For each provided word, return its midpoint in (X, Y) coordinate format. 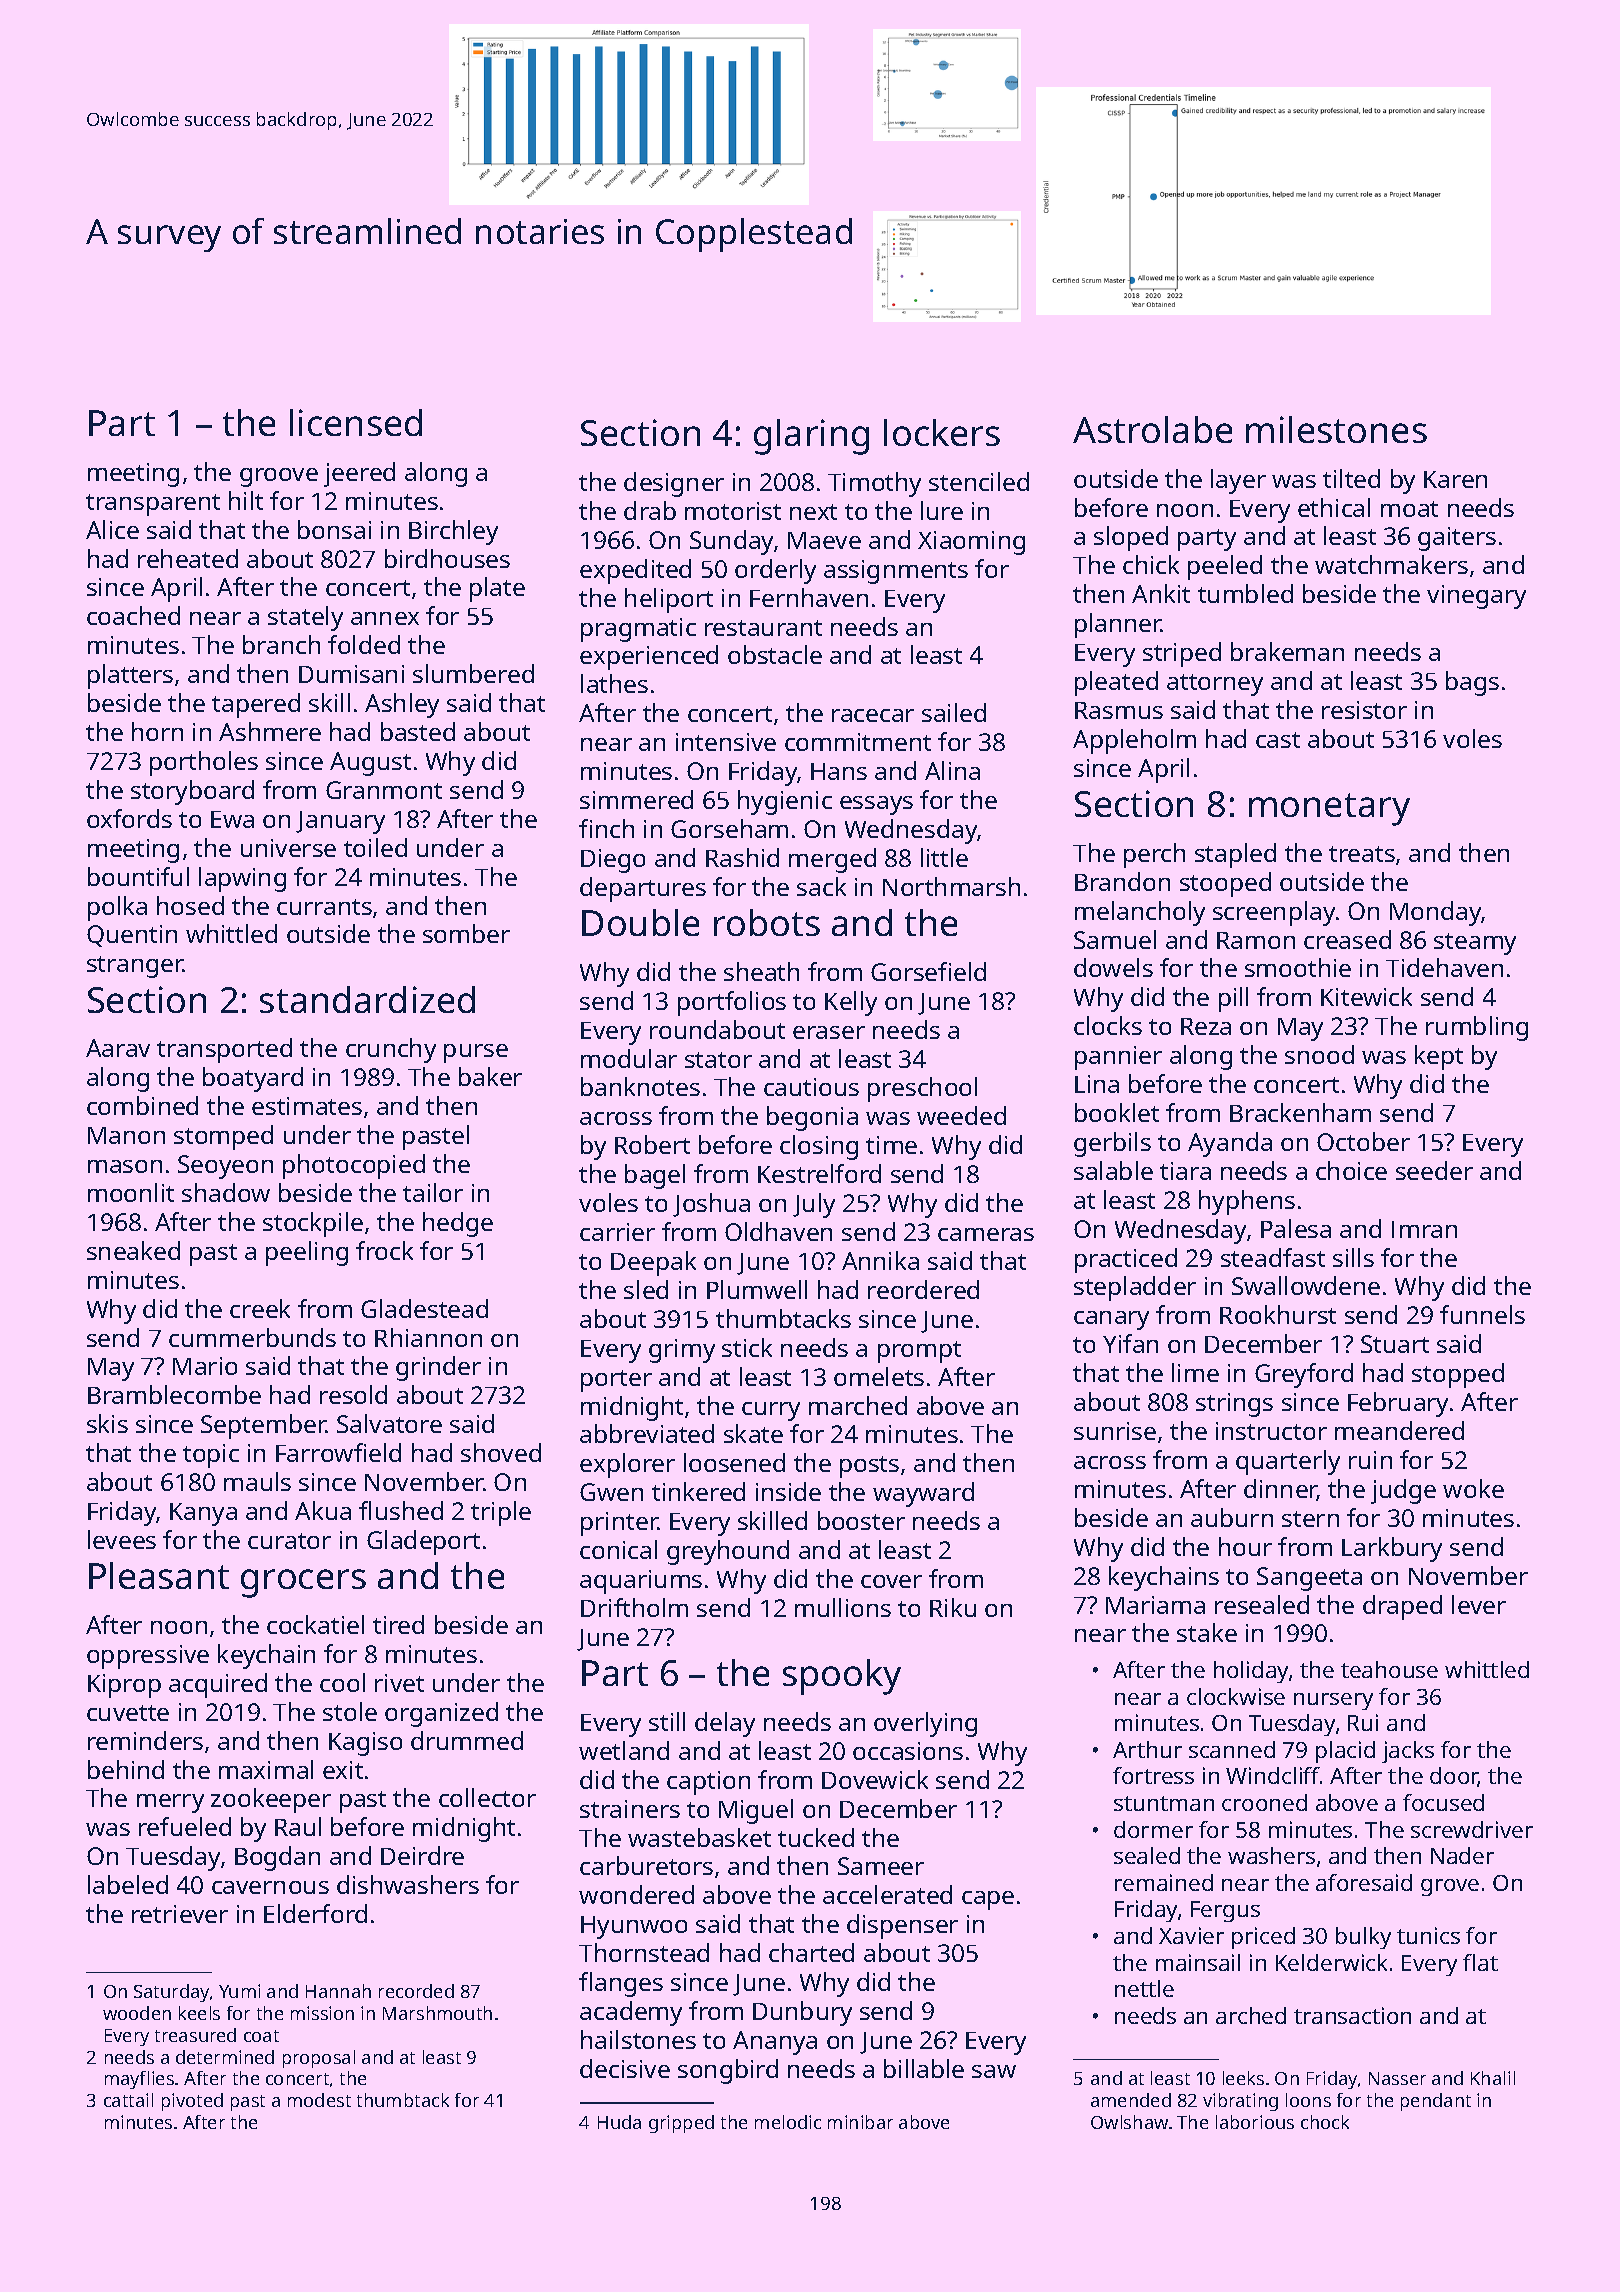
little (944, 857)
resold (353, 1394)
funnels (1482, 1314)
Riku (953, 1607)
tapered (256, 705)
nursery (1333, 1701)
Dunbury (802, 2013)
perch (1154, 855)
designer (674, 484)
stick (747, 1347)
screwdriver (1472, 1829)
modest (319, 2100)
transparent (153, 505)
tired (398, 1624)
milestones (1336, 429)
